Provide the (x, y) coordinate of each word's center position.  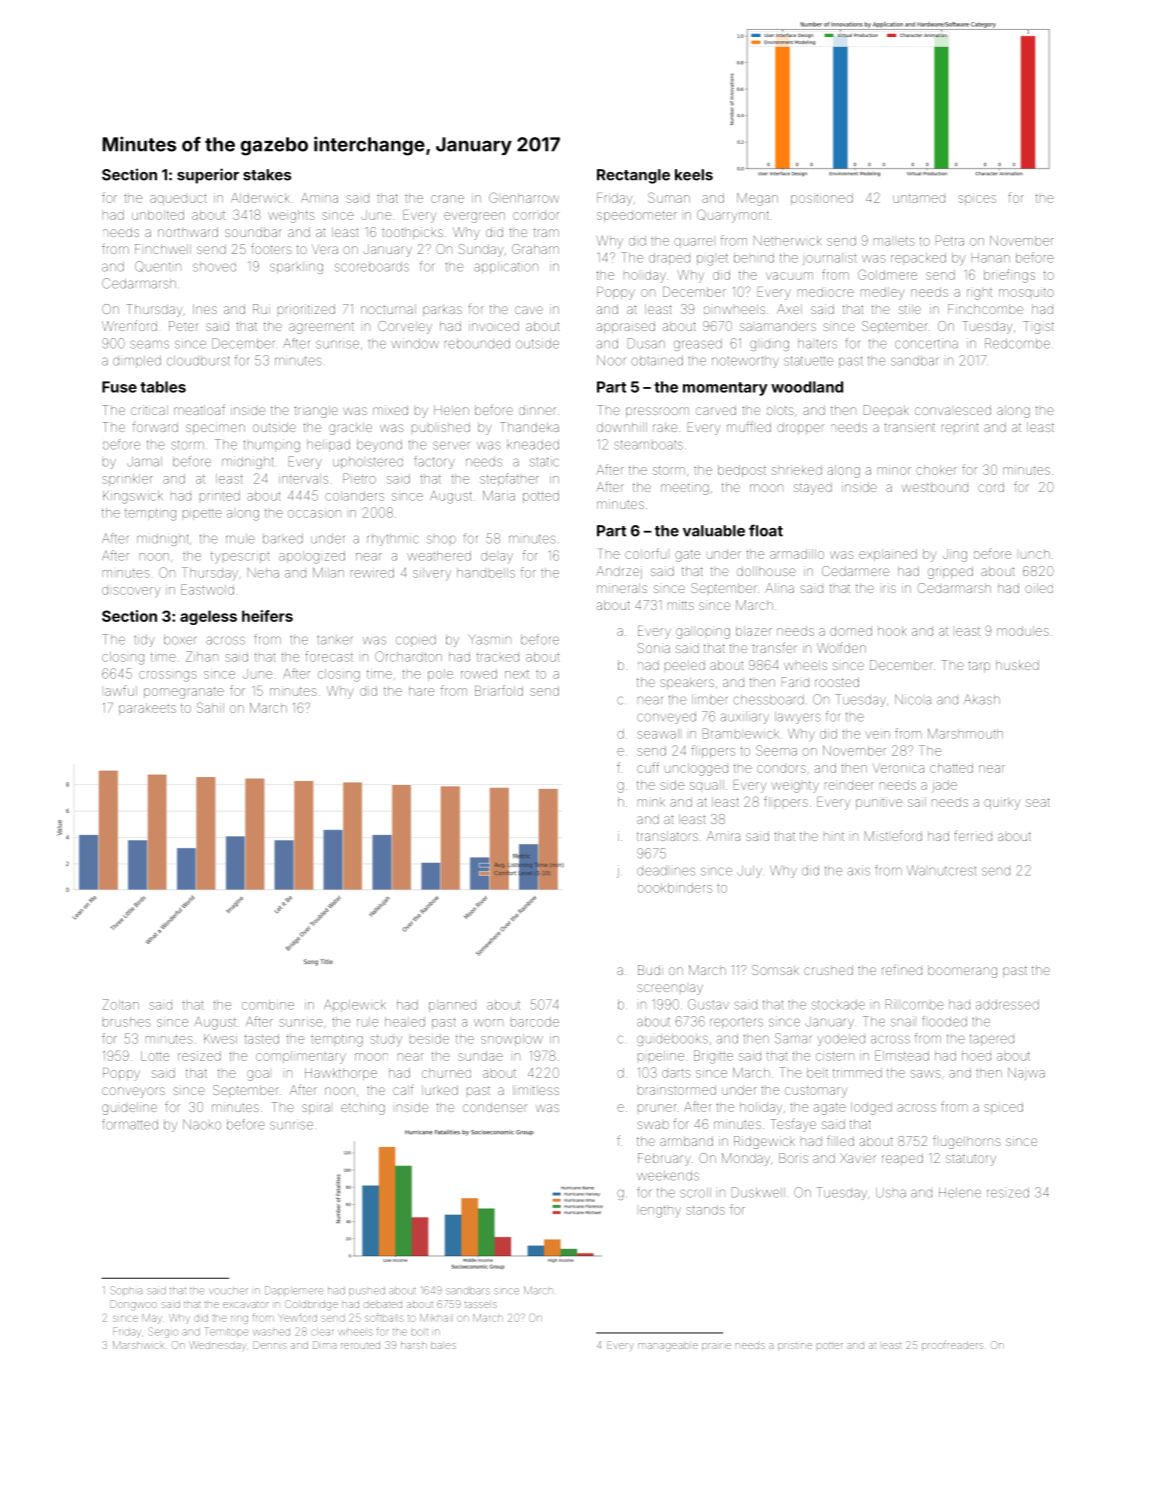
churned (446, 1073)
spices (977, 199)
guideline (129, 1108)
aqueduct (178, 200)
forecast (329, 656)
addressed (1007, 1005)
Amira (723, 836)
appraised (626, 327)
